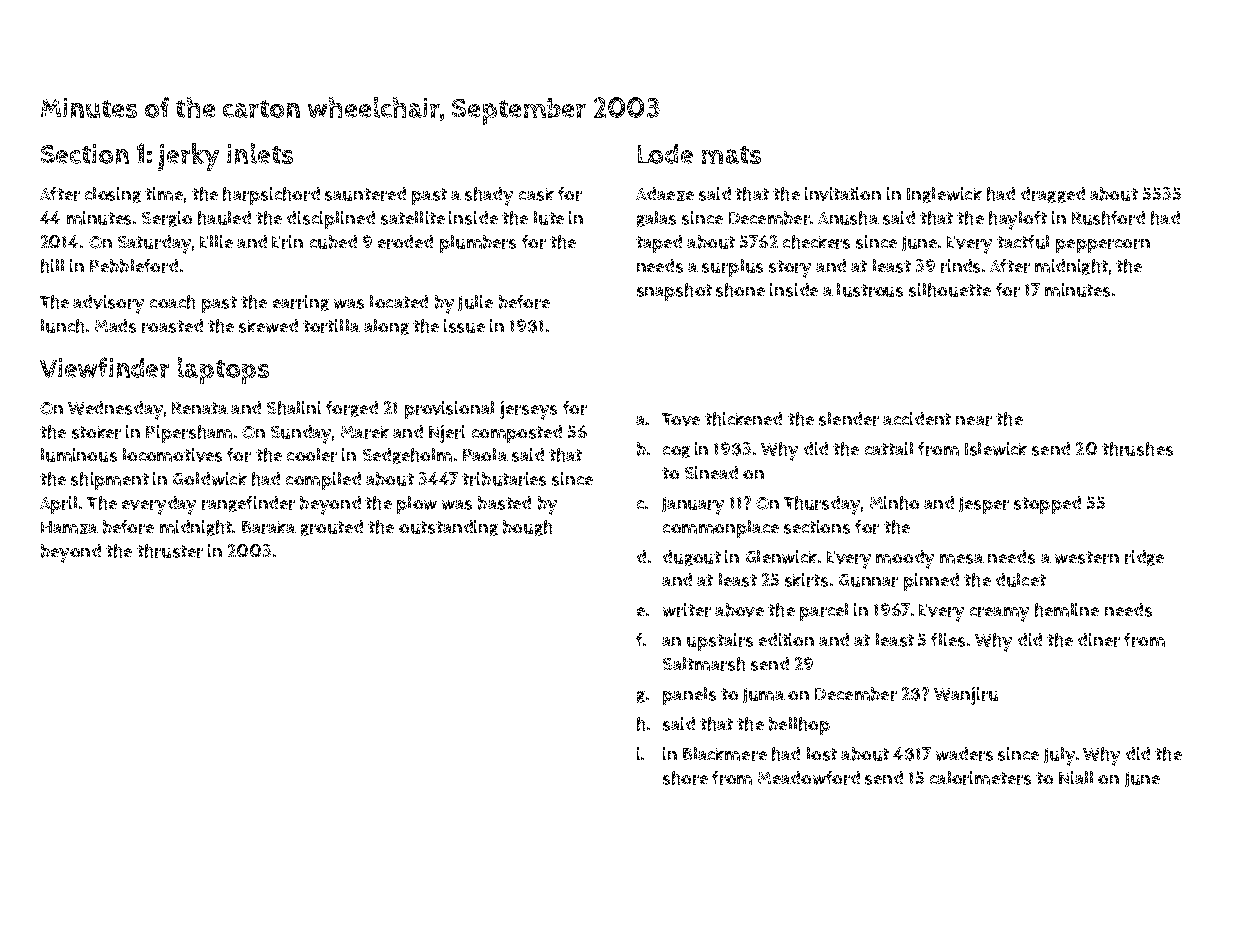  Describe the element at coordinates (172, 302) in the image. I see `coach` at that location.
